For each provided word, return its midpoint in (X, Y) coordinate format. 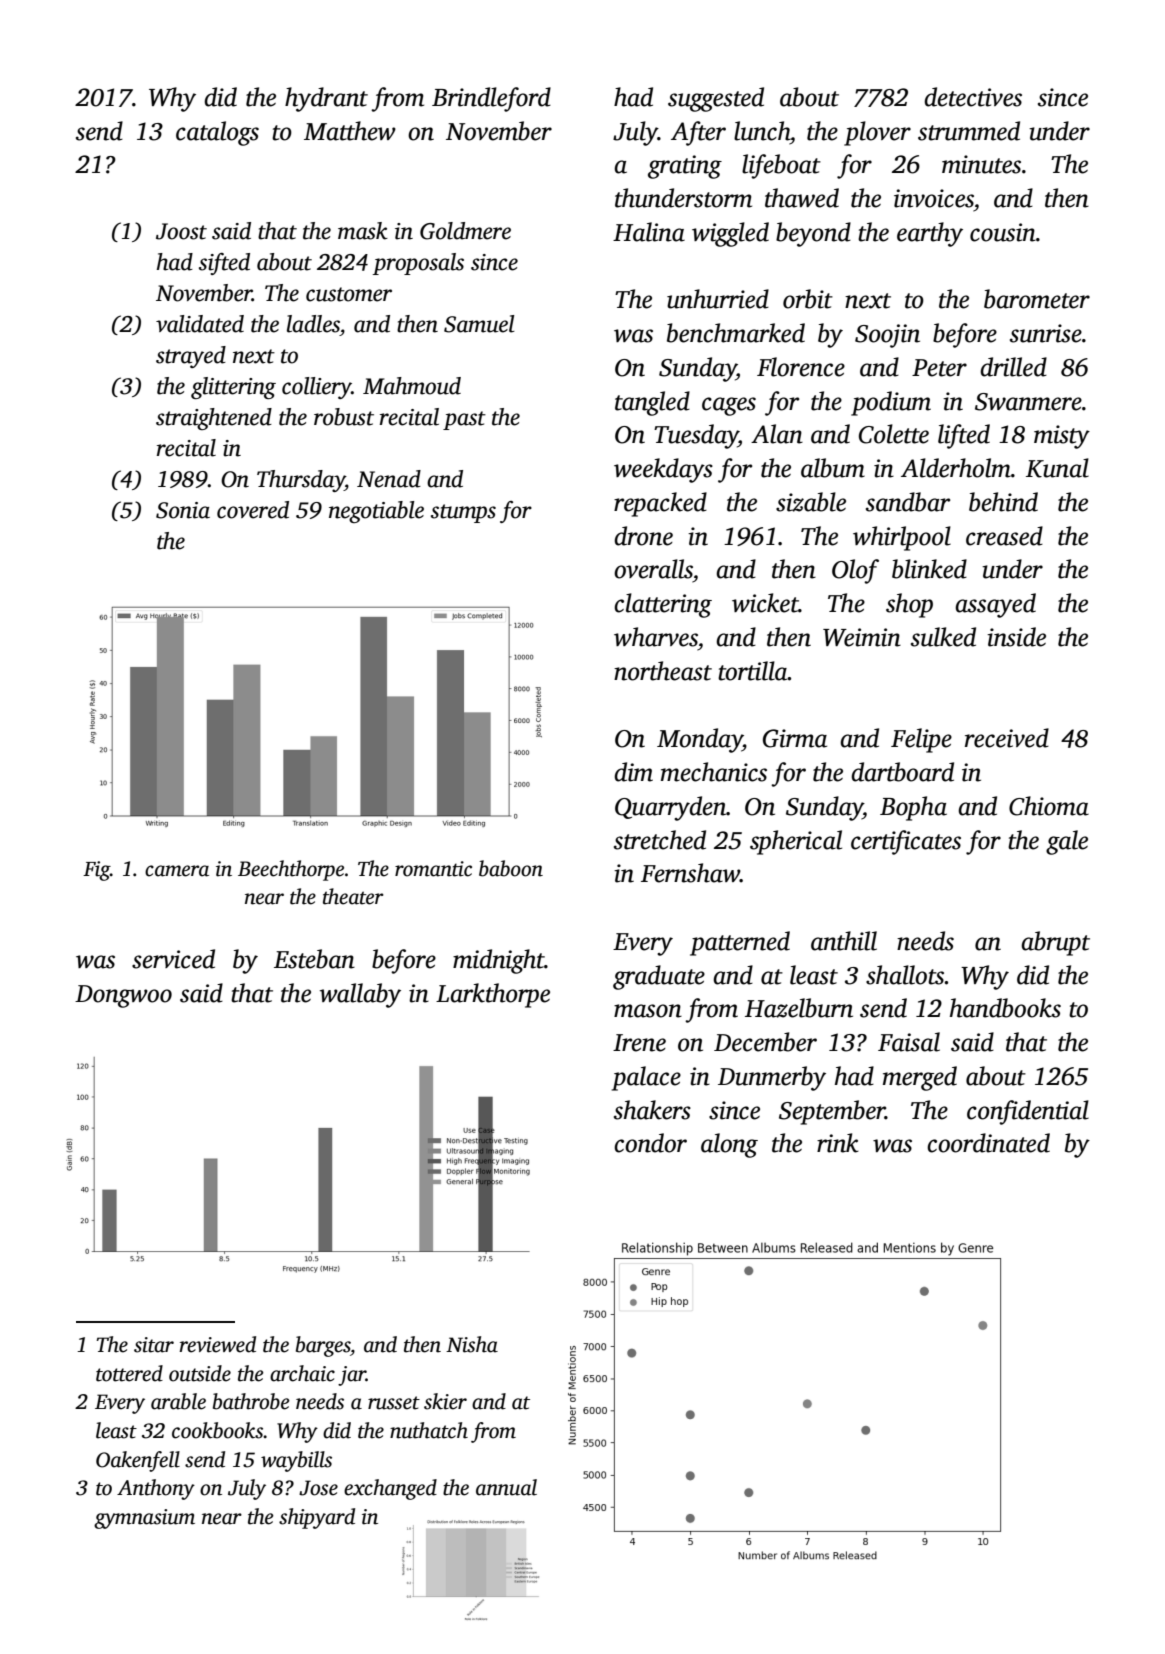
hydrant (326, 99)
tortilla (753, 671)
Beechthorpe (291, 870)
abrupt (1055, 943)
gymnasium (144, 1519)
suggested (716, 99)
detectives (973, 97)
